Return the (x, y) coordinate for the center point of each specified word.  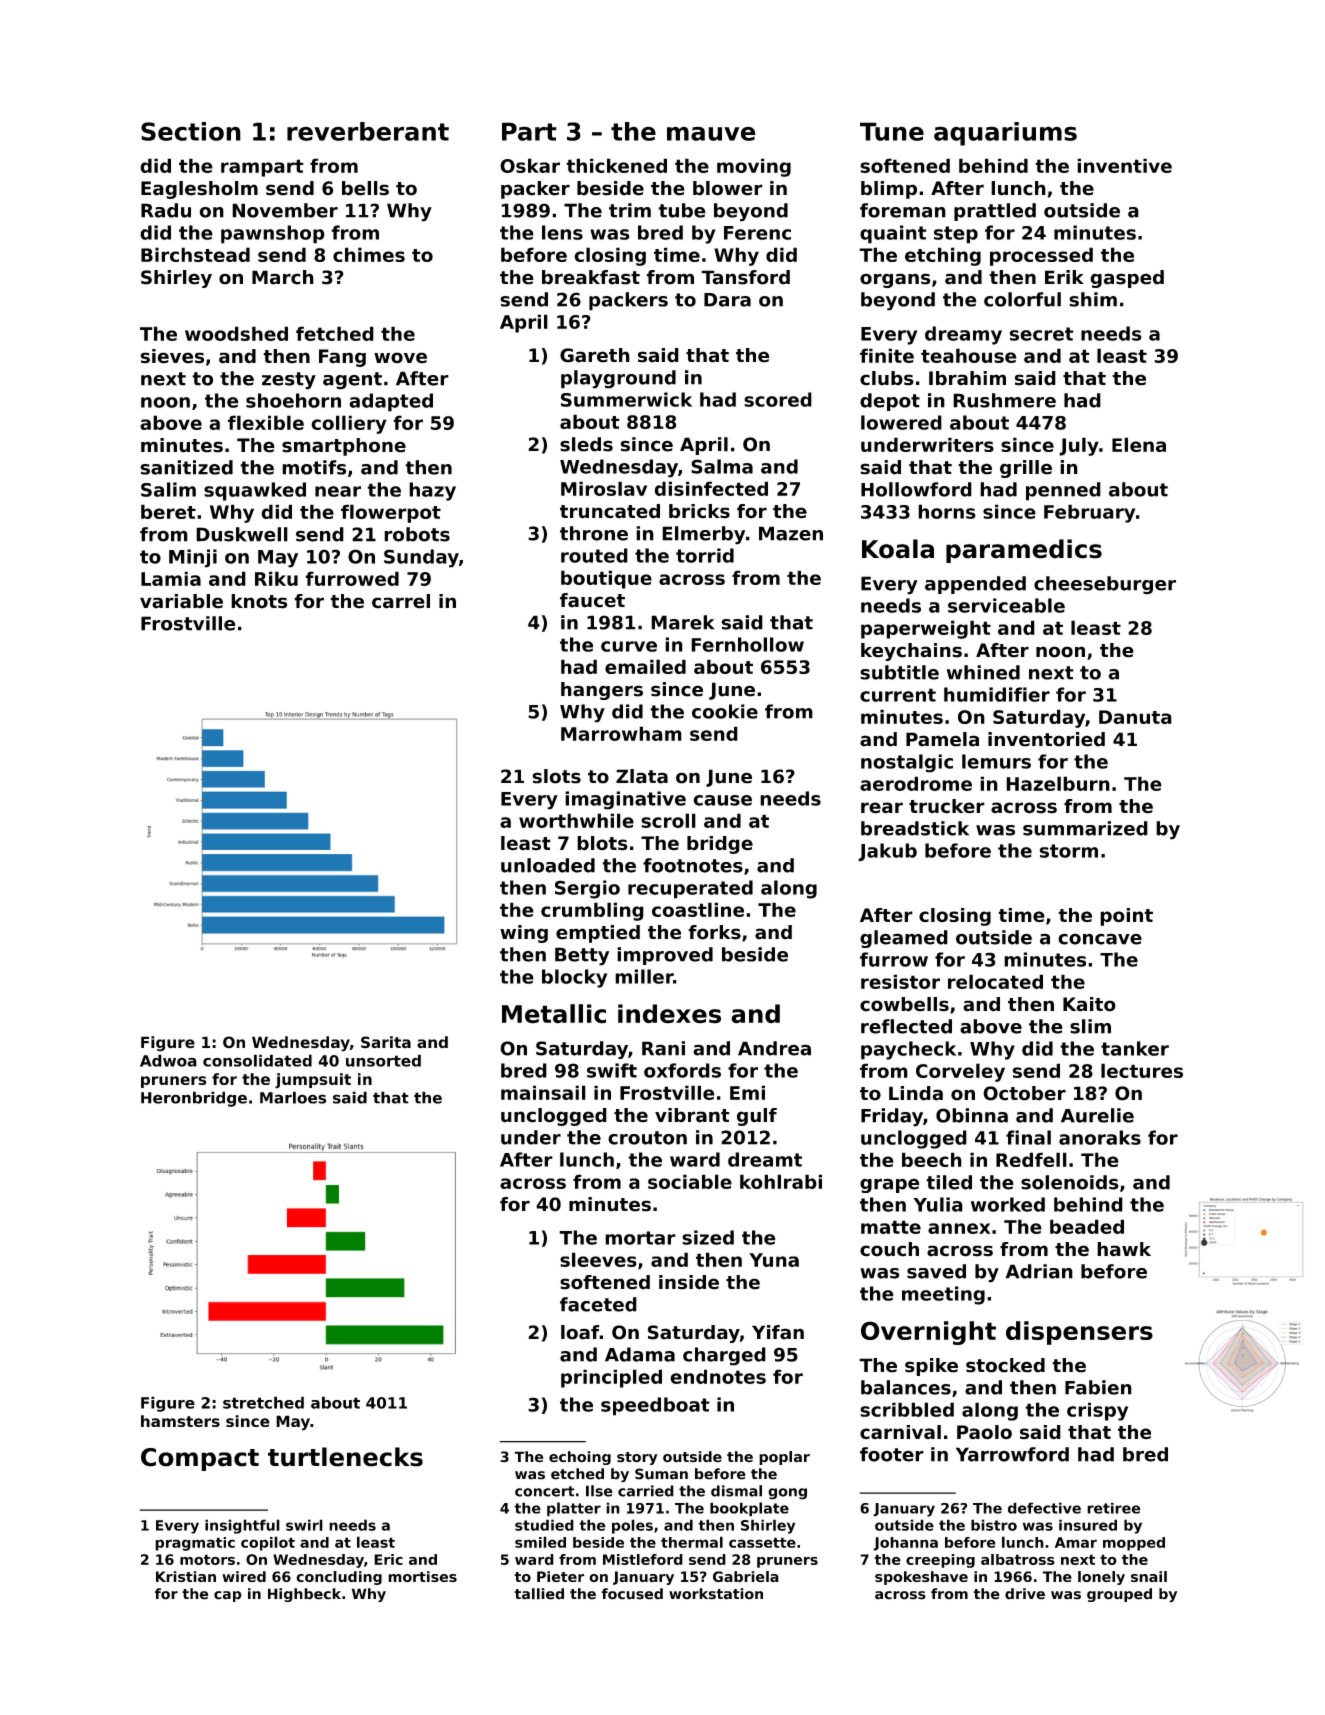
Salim (168, 489)
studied (544, 1525)
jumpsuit (313, 1081)
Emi (747, 1092)
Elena (1139, 444)
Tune (892, 131)
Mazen (791, 533)
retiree (1114, 1508)
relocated (995, 981)
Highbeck (304, 1595)
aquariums (1005, 134)
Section (191, 131)
